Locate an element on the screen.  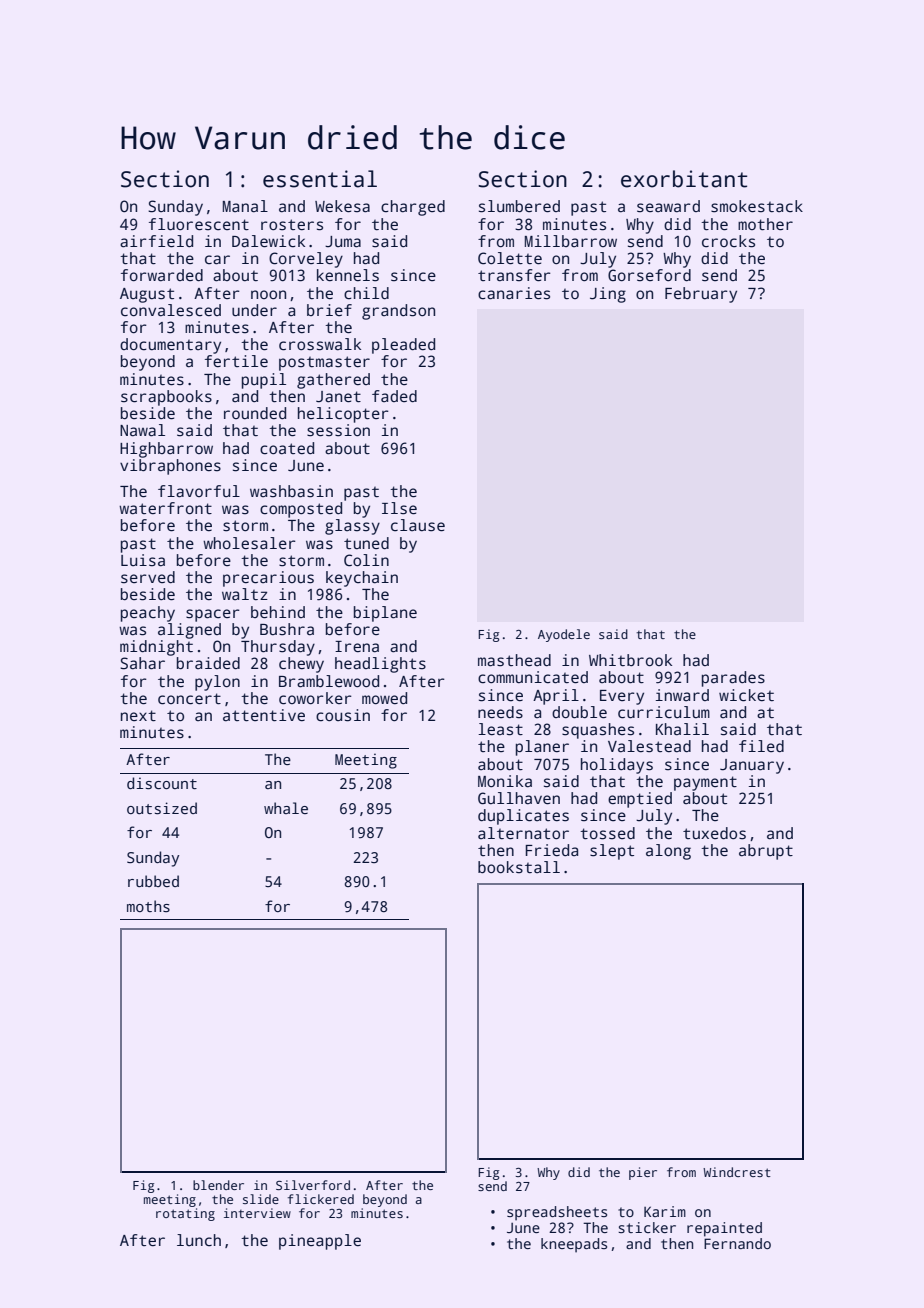
Ayodele is located at coordinates (564, 635).
